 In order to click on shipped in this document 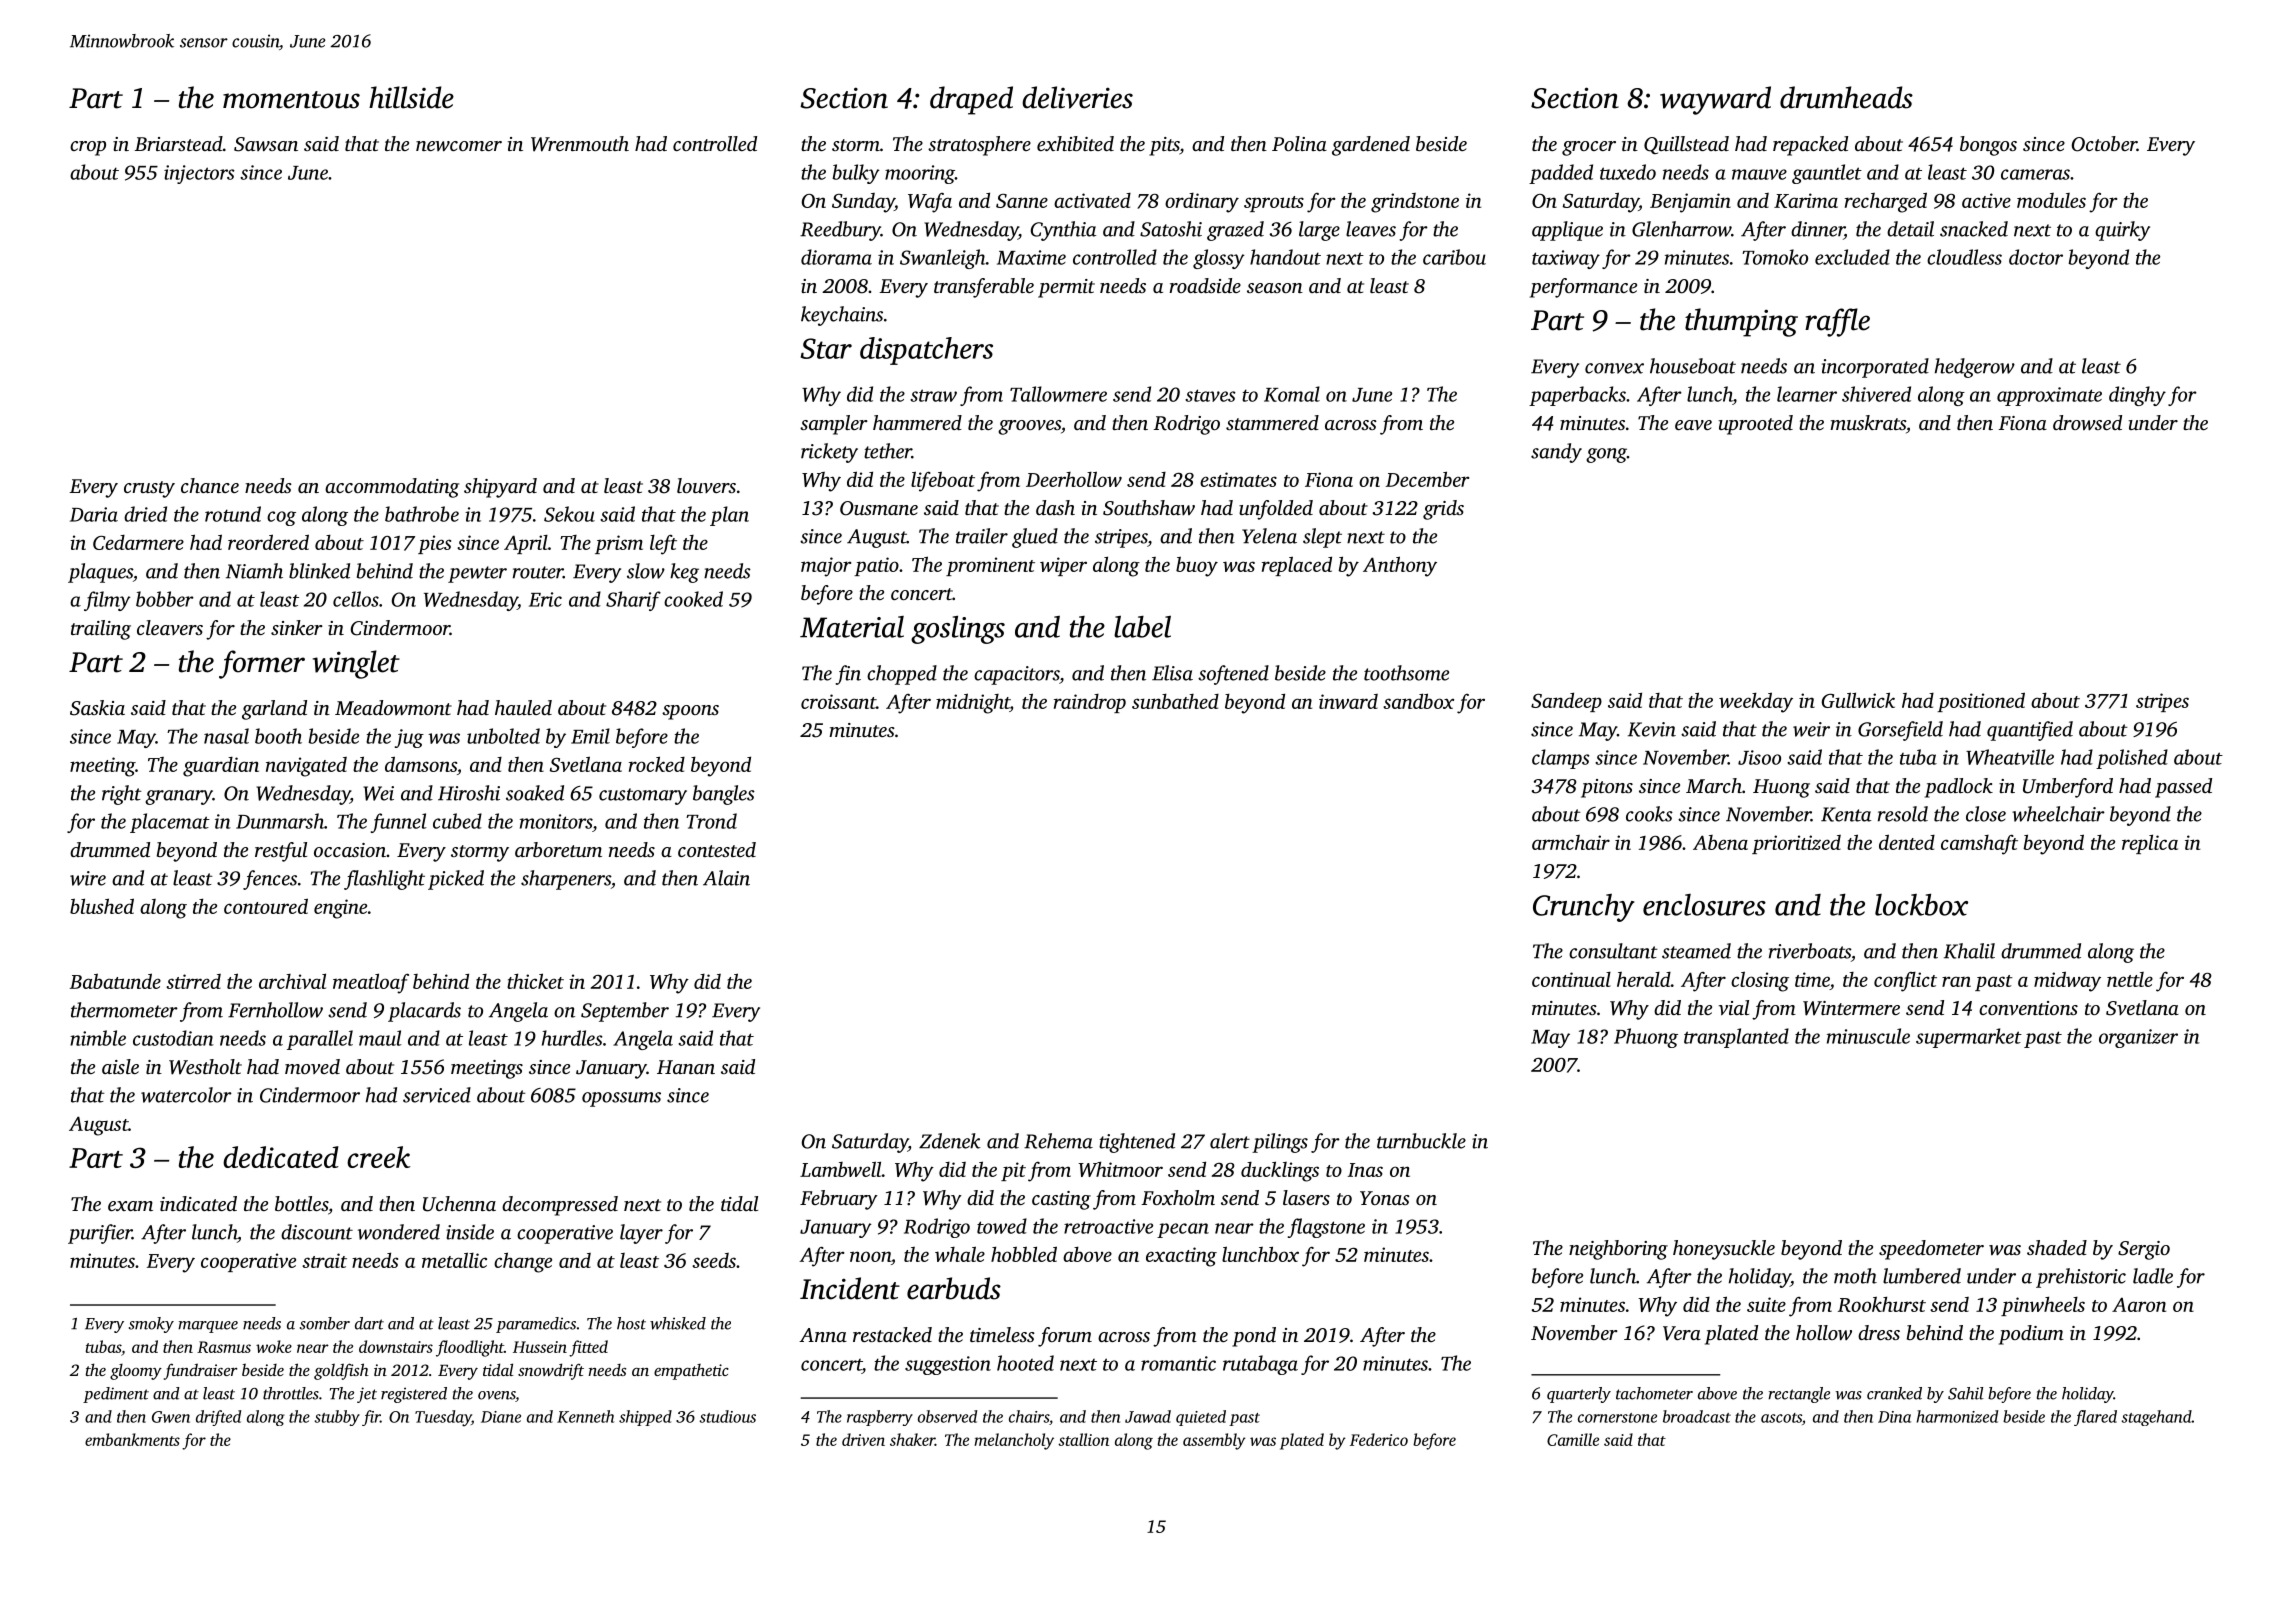, I will do `click(645, 1418)`.
